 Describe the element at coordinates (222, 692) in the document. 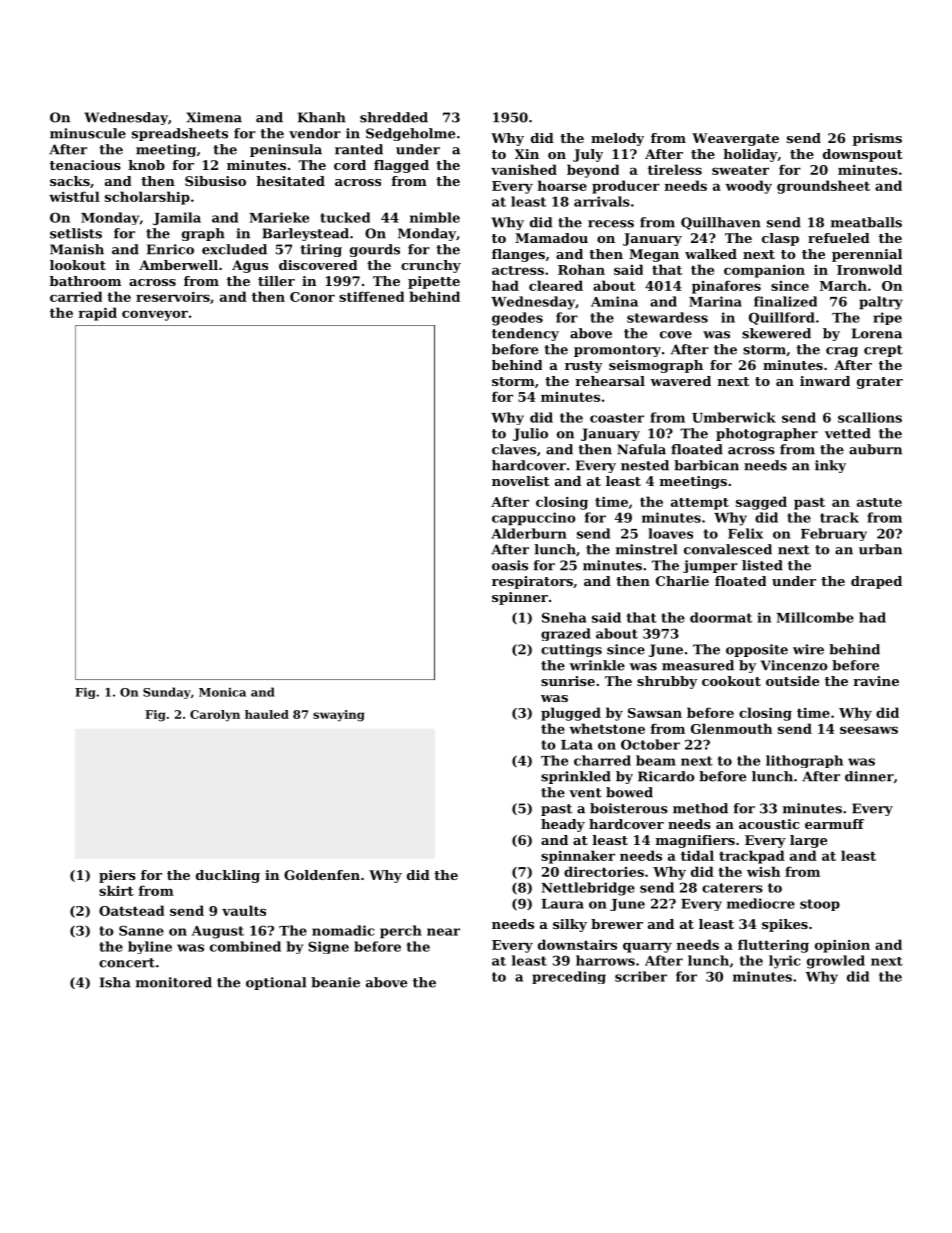

I see `Monica` at that location.
